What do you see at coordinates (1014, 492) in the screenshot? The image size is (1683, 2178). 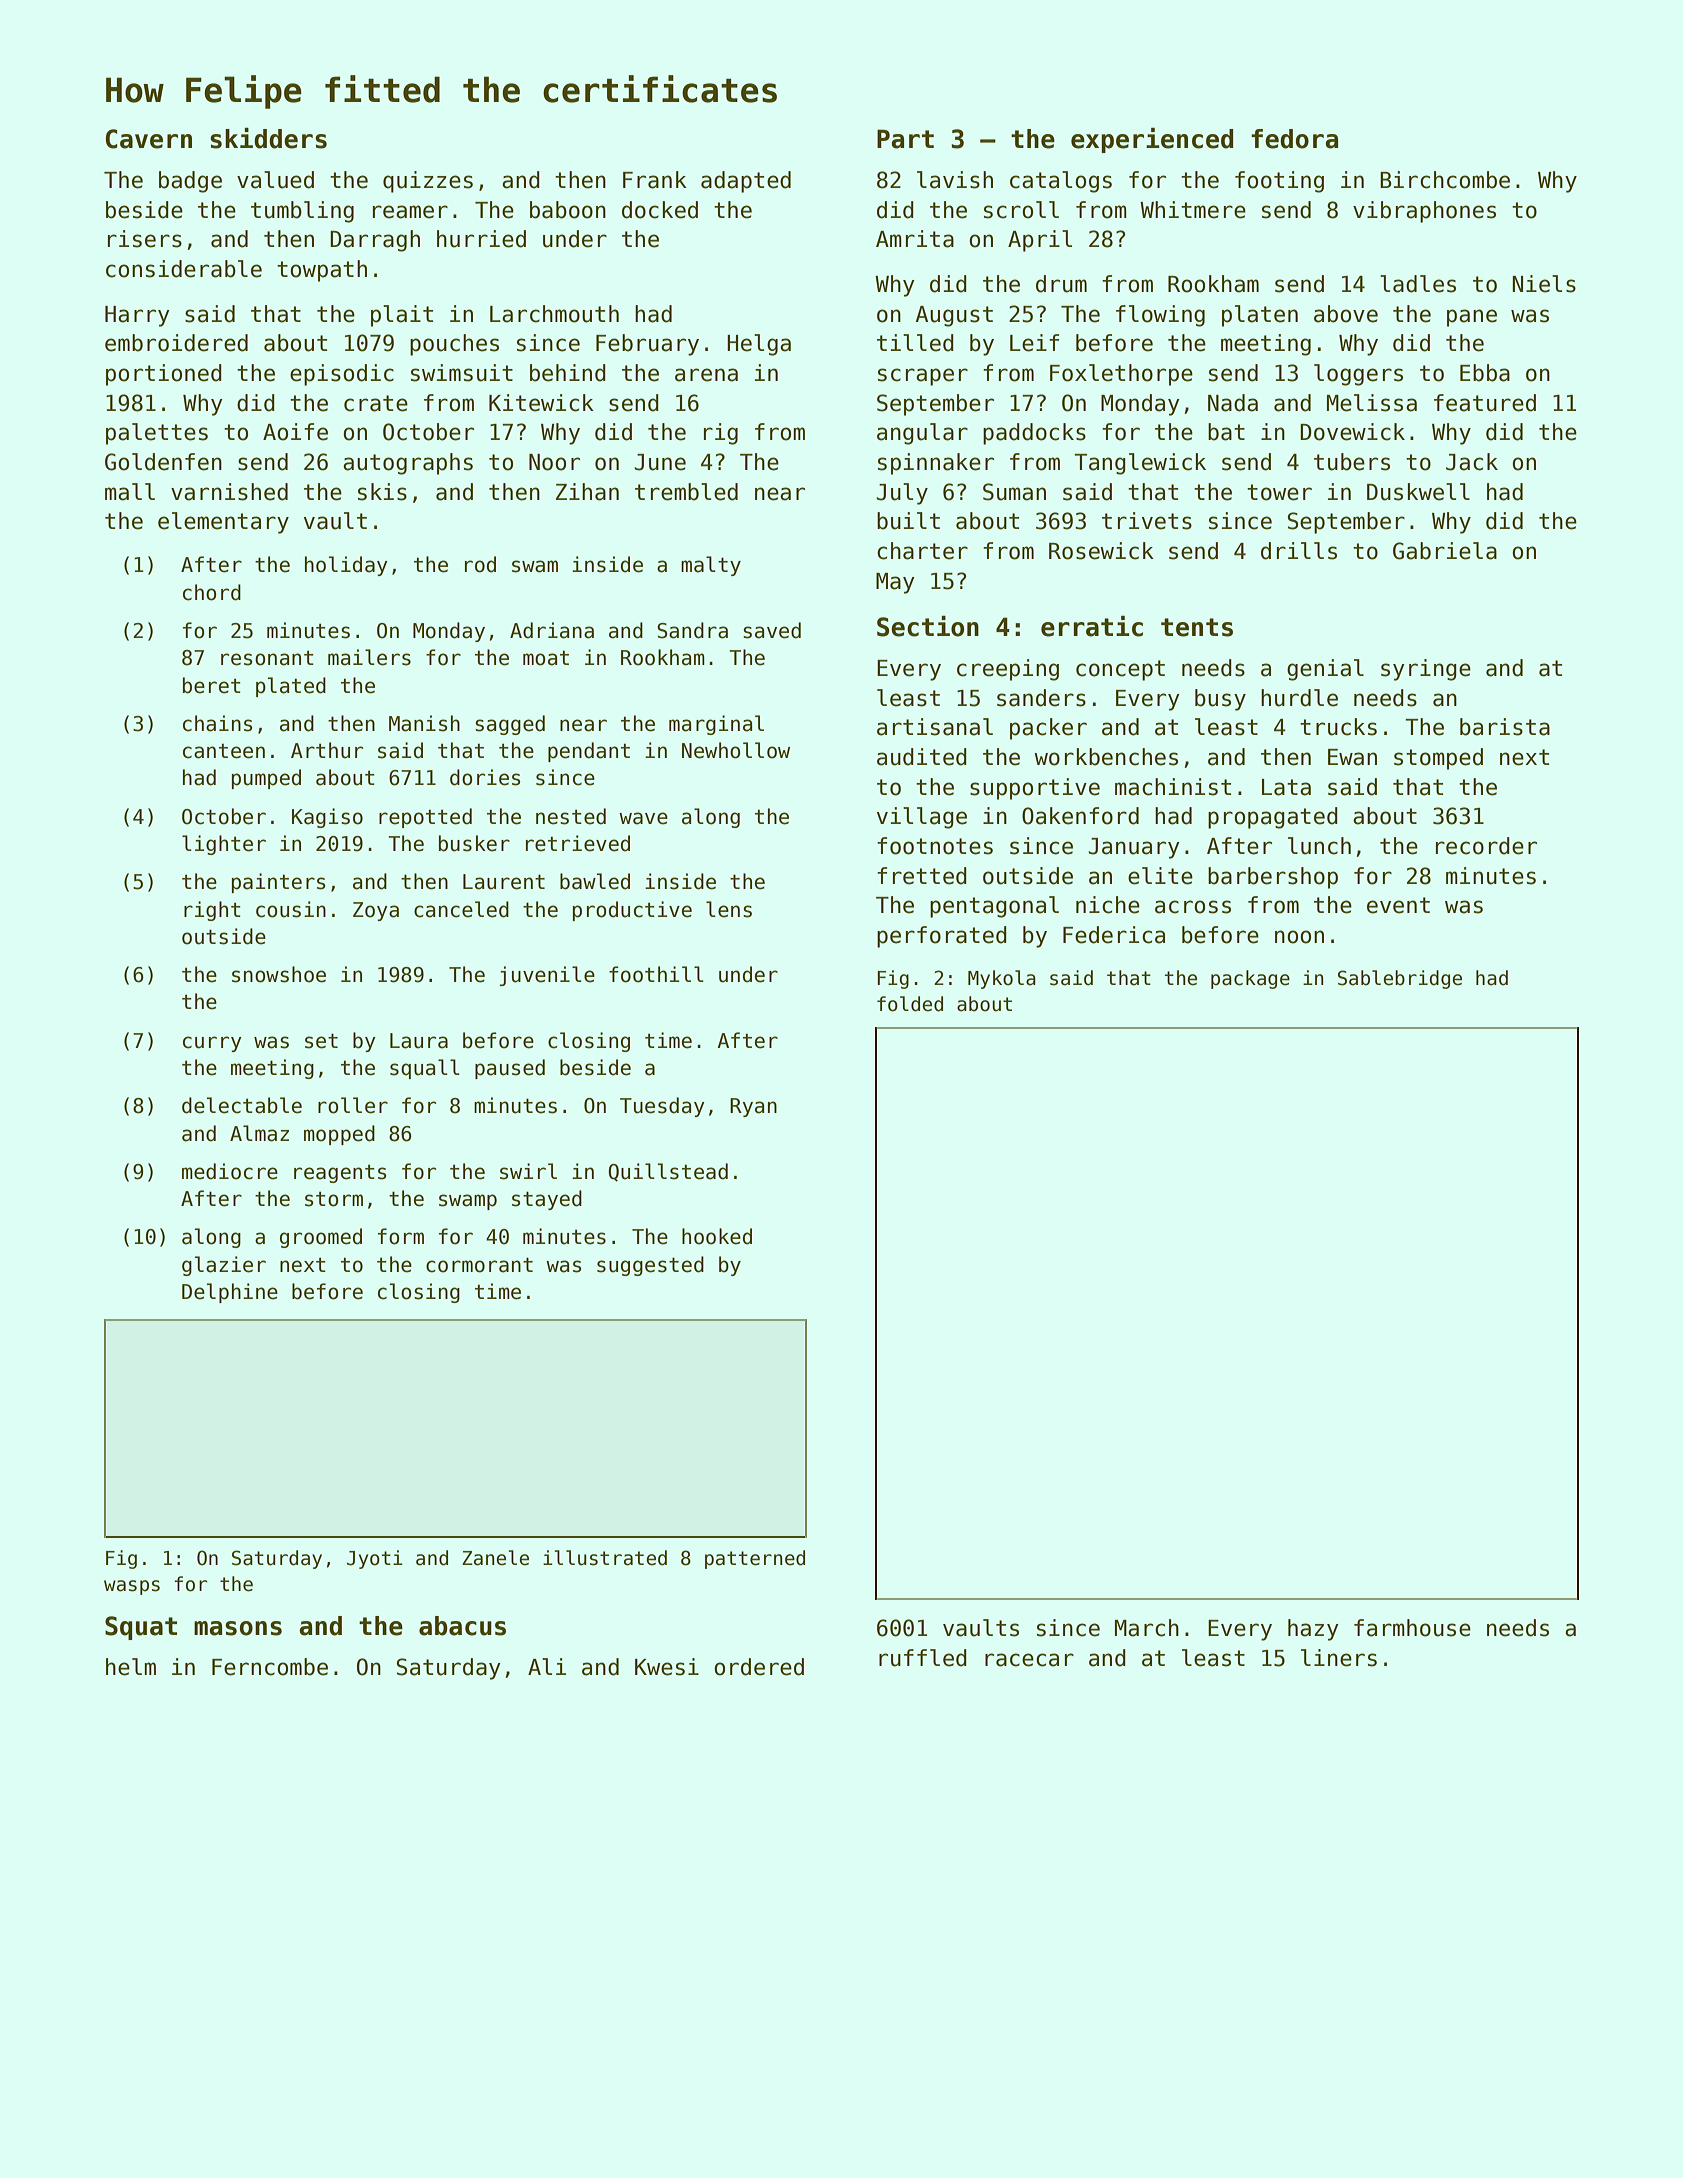 I see `Suman` at bounding box center [1014, 492].
